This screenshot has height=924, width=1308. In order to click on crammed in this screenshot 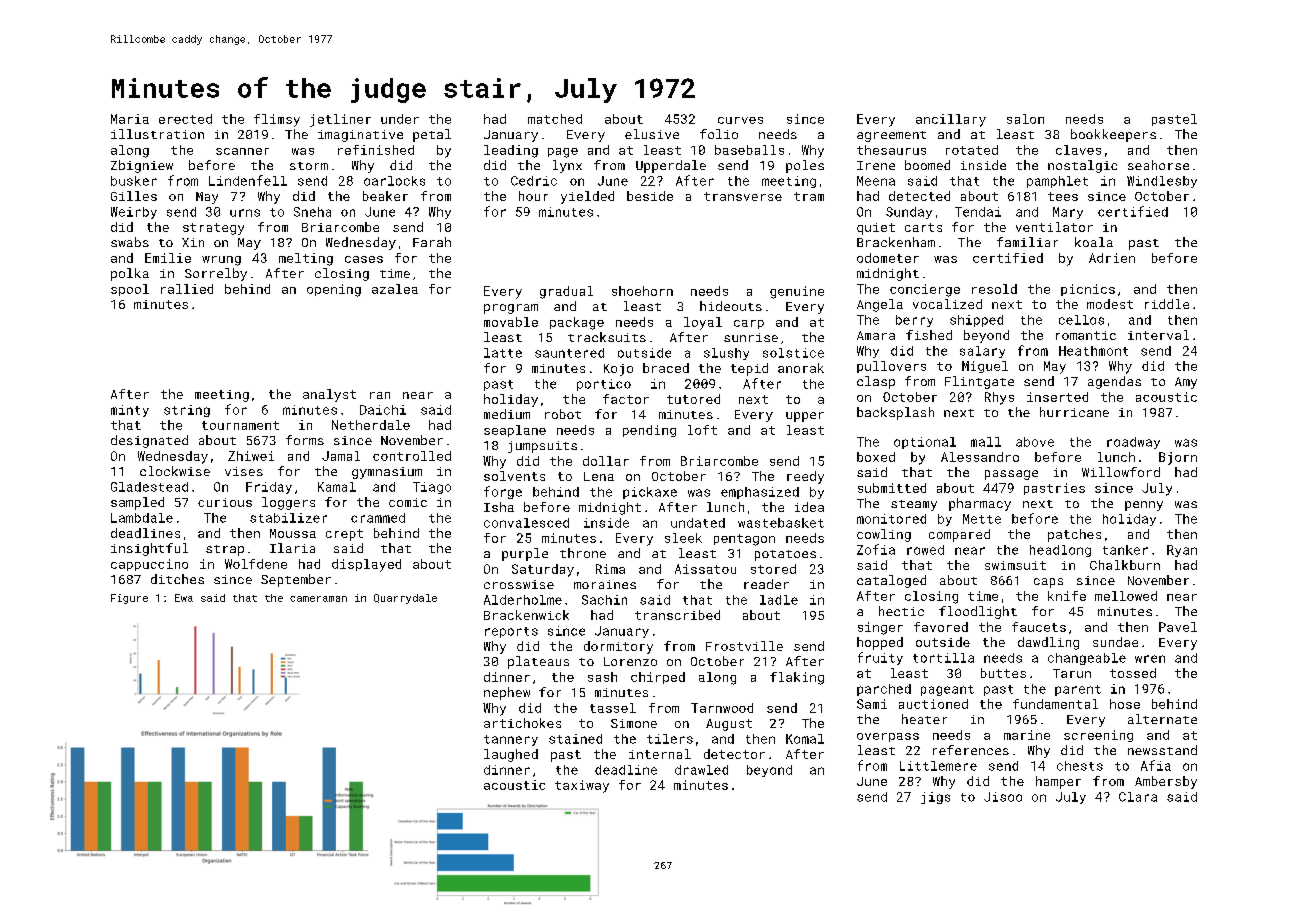, I will do `click(378, 518)`.
